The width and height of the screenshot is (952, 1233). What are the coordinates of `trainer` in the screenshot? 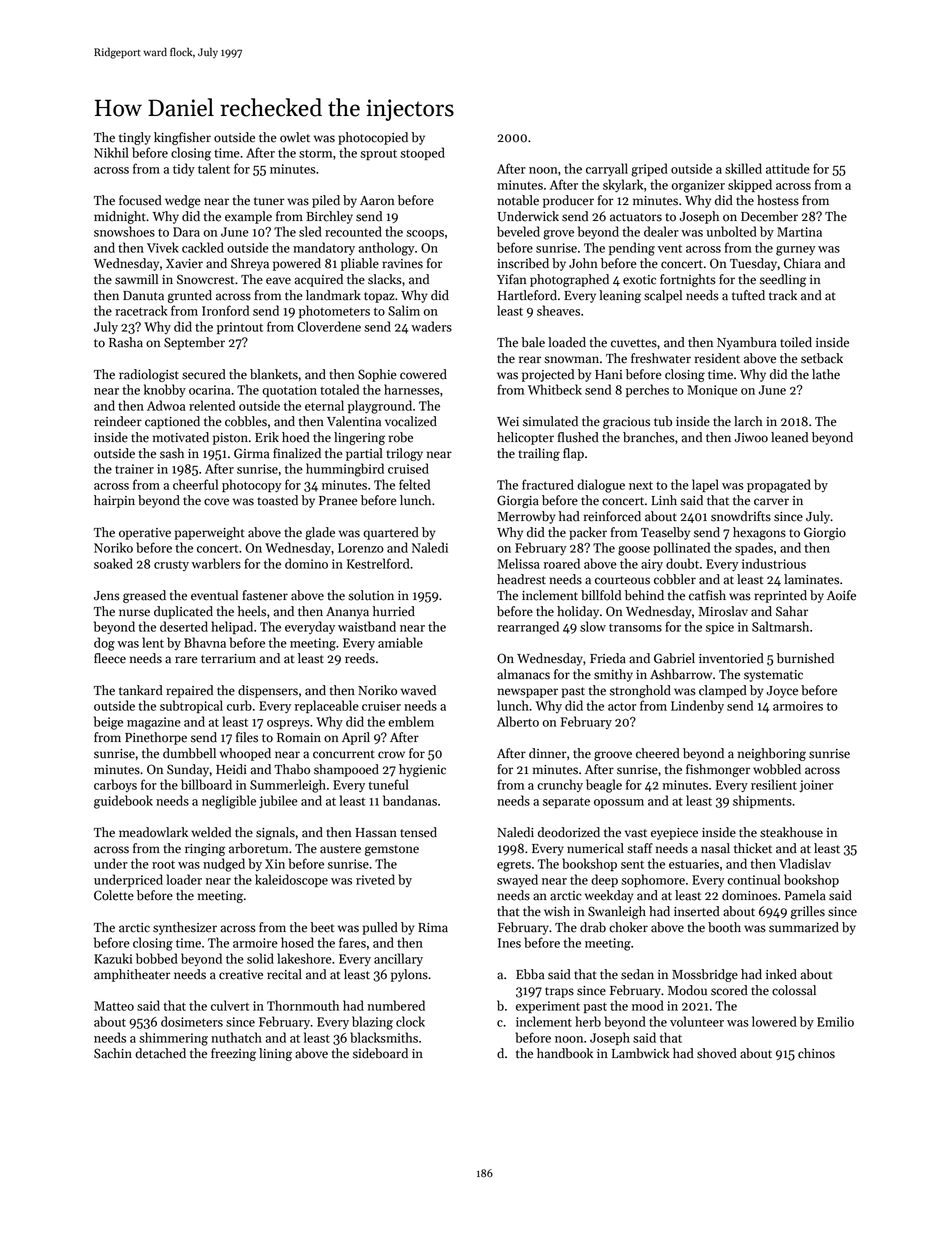 It's located at (134, 469).
